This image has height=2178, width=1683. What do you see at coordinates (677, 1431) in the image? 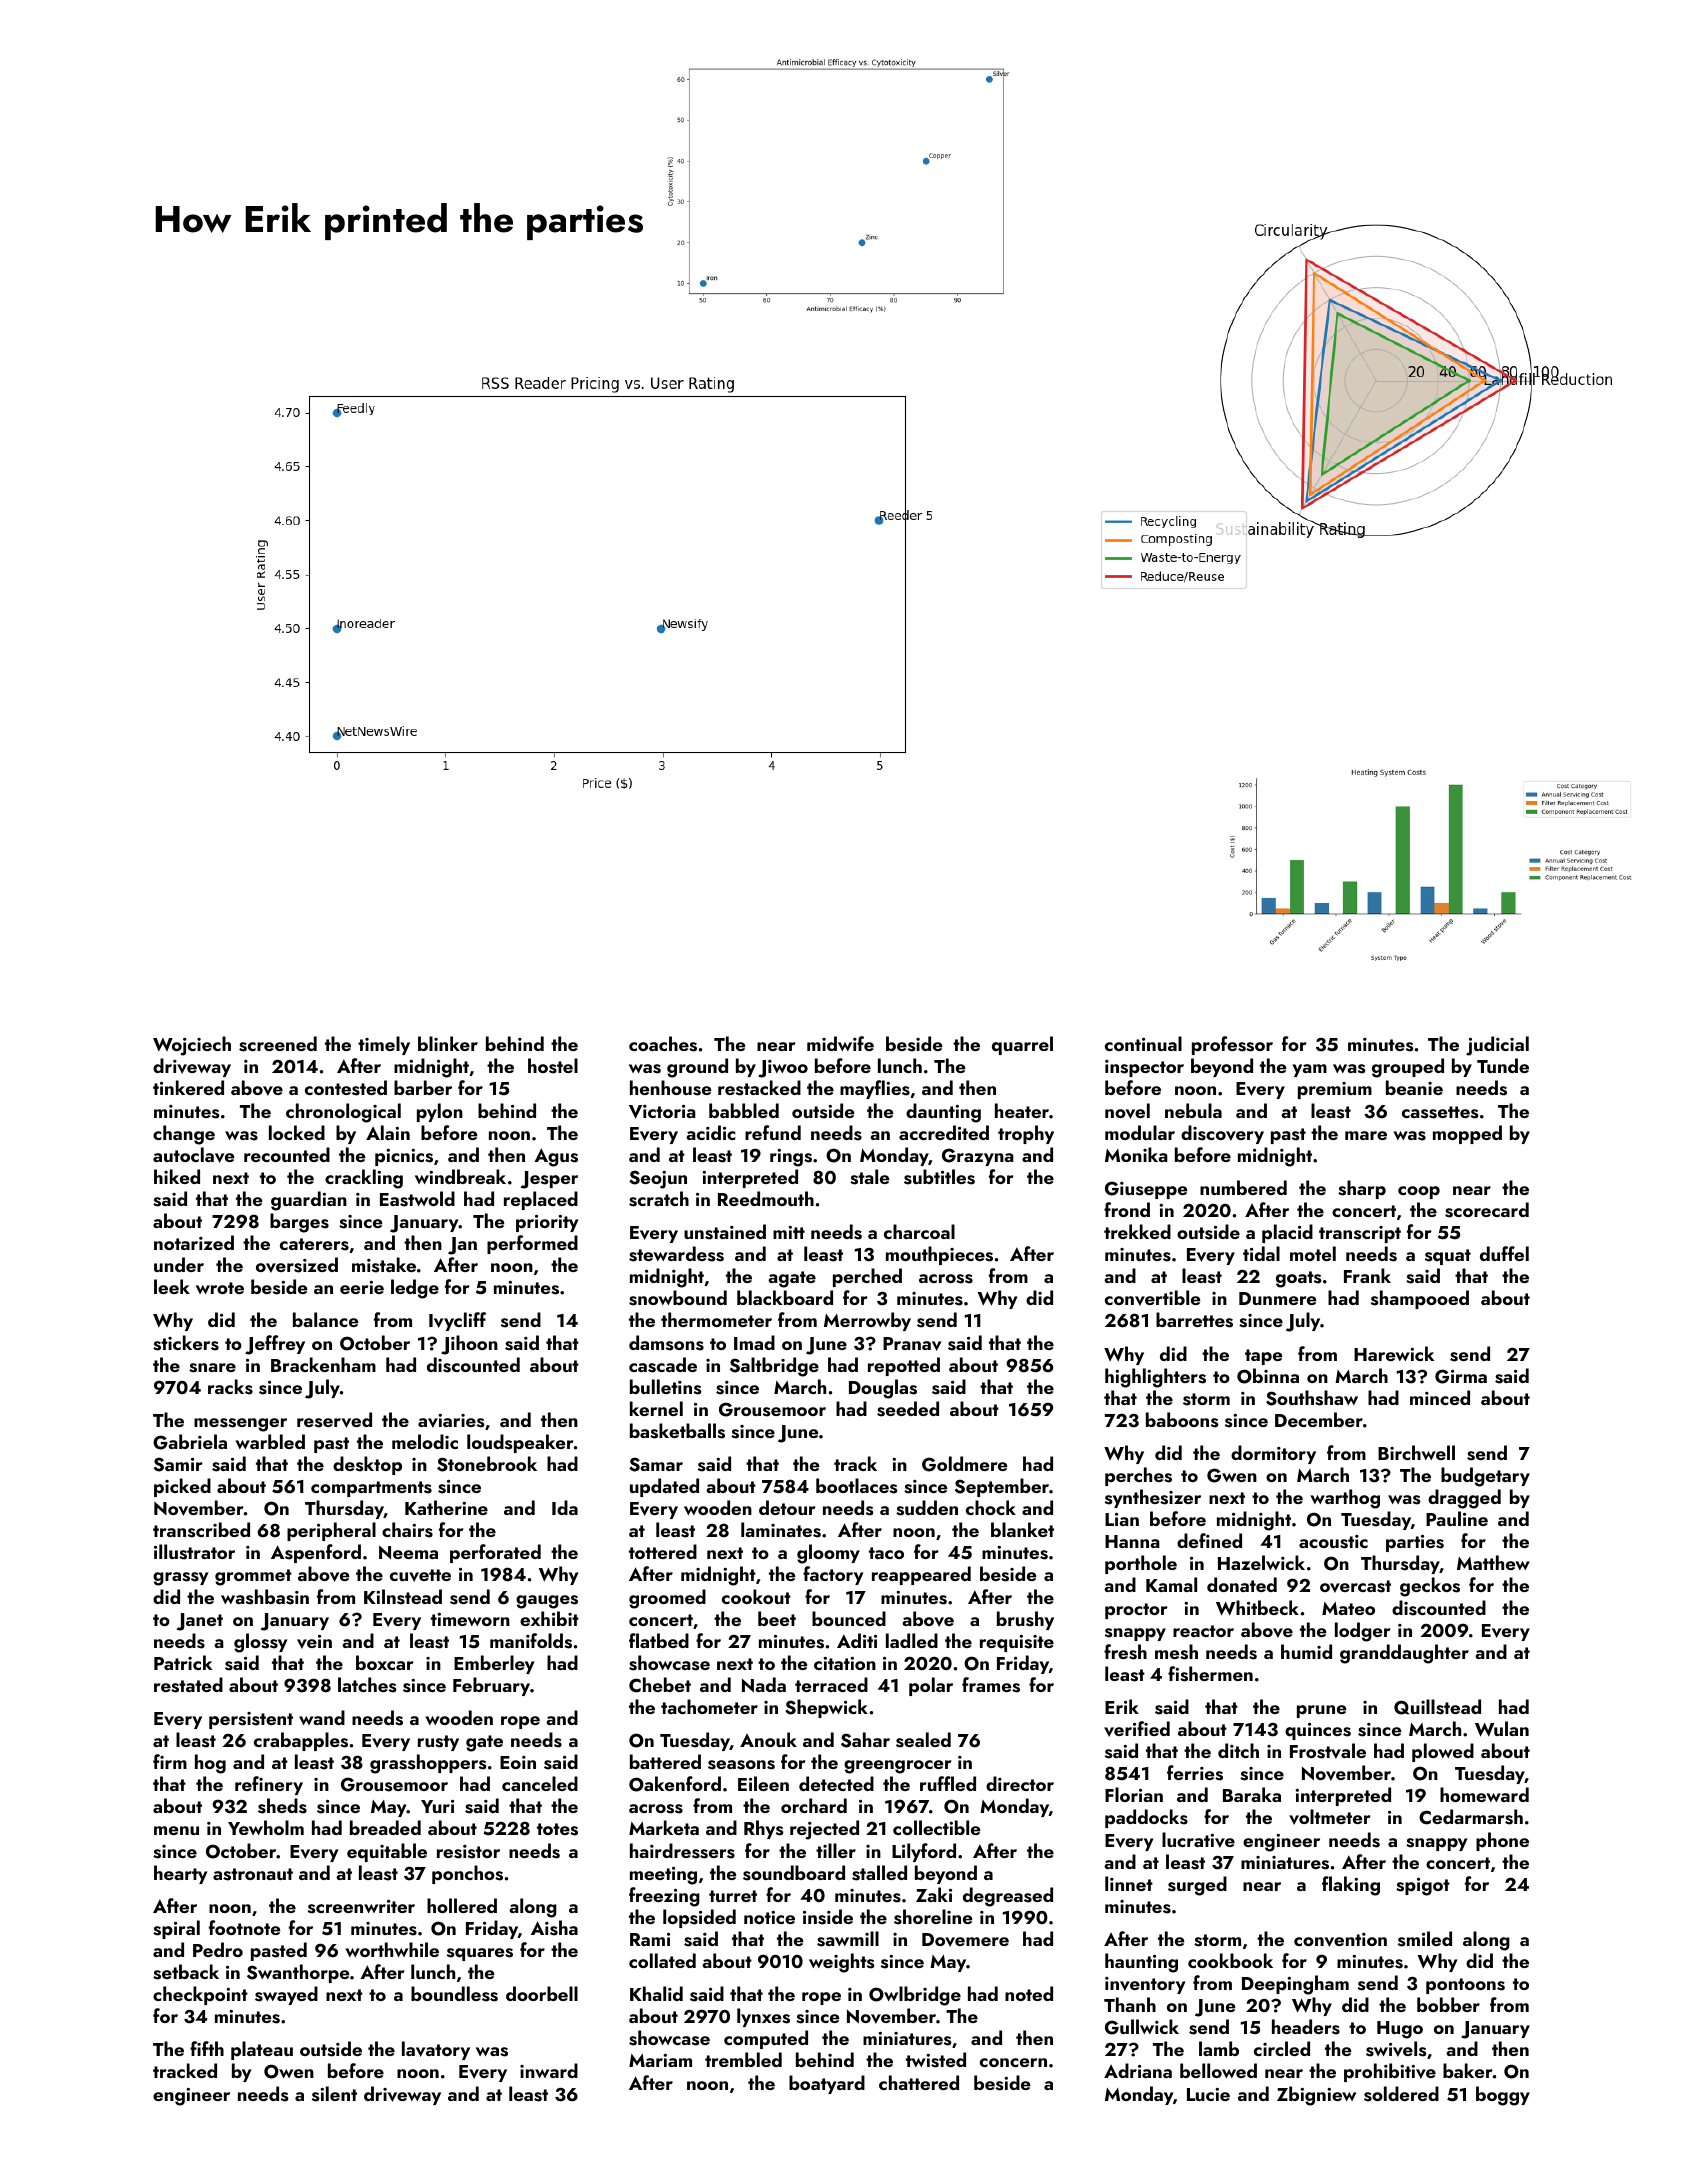
I see `basketballs` at bounding box center [677, 1431].
